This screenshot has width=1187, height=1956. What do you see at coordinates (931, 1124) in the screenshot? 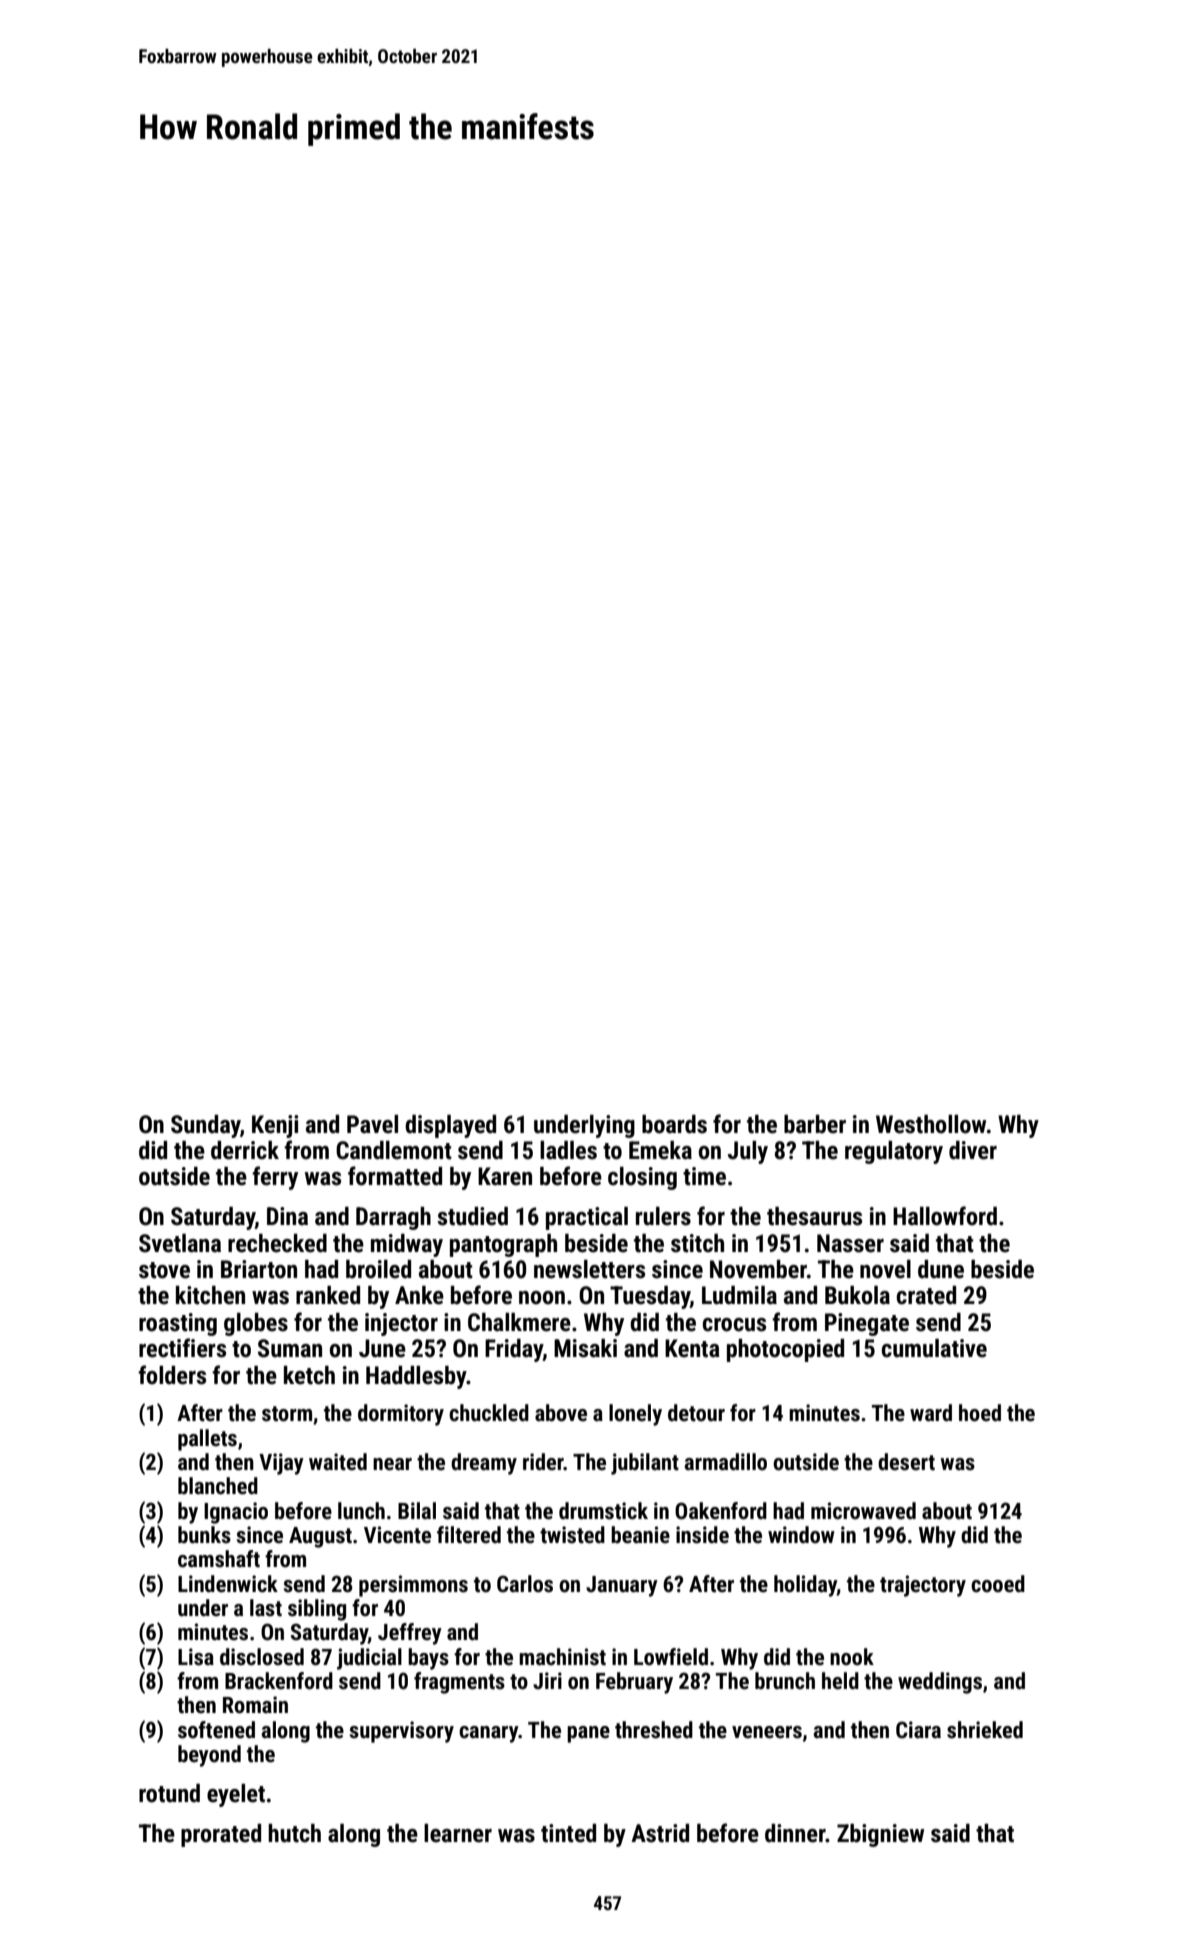
I see `Westhollow` at bounding box center [931, 1124].
